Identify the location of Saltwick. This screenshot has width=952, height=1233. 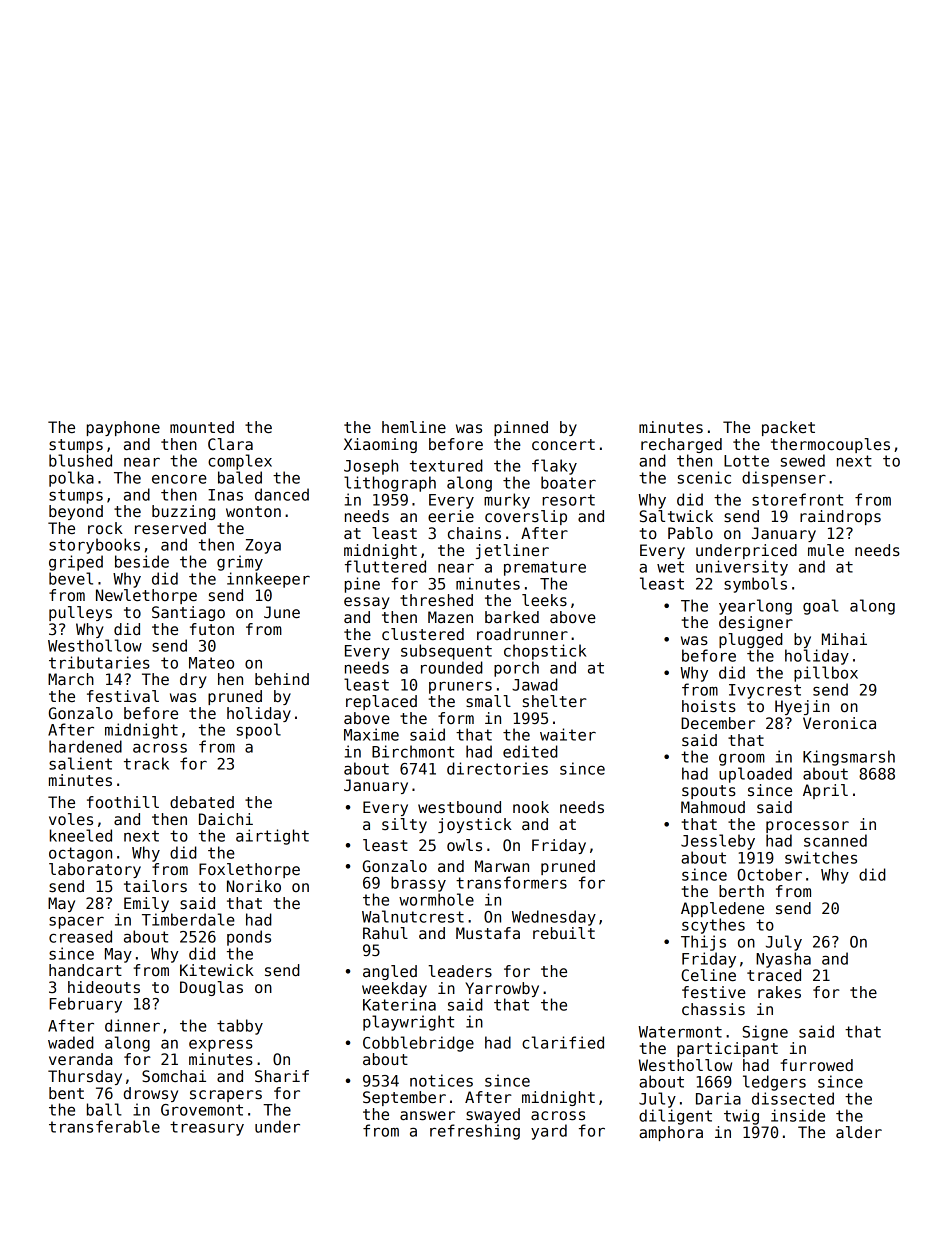
(676, 516).
